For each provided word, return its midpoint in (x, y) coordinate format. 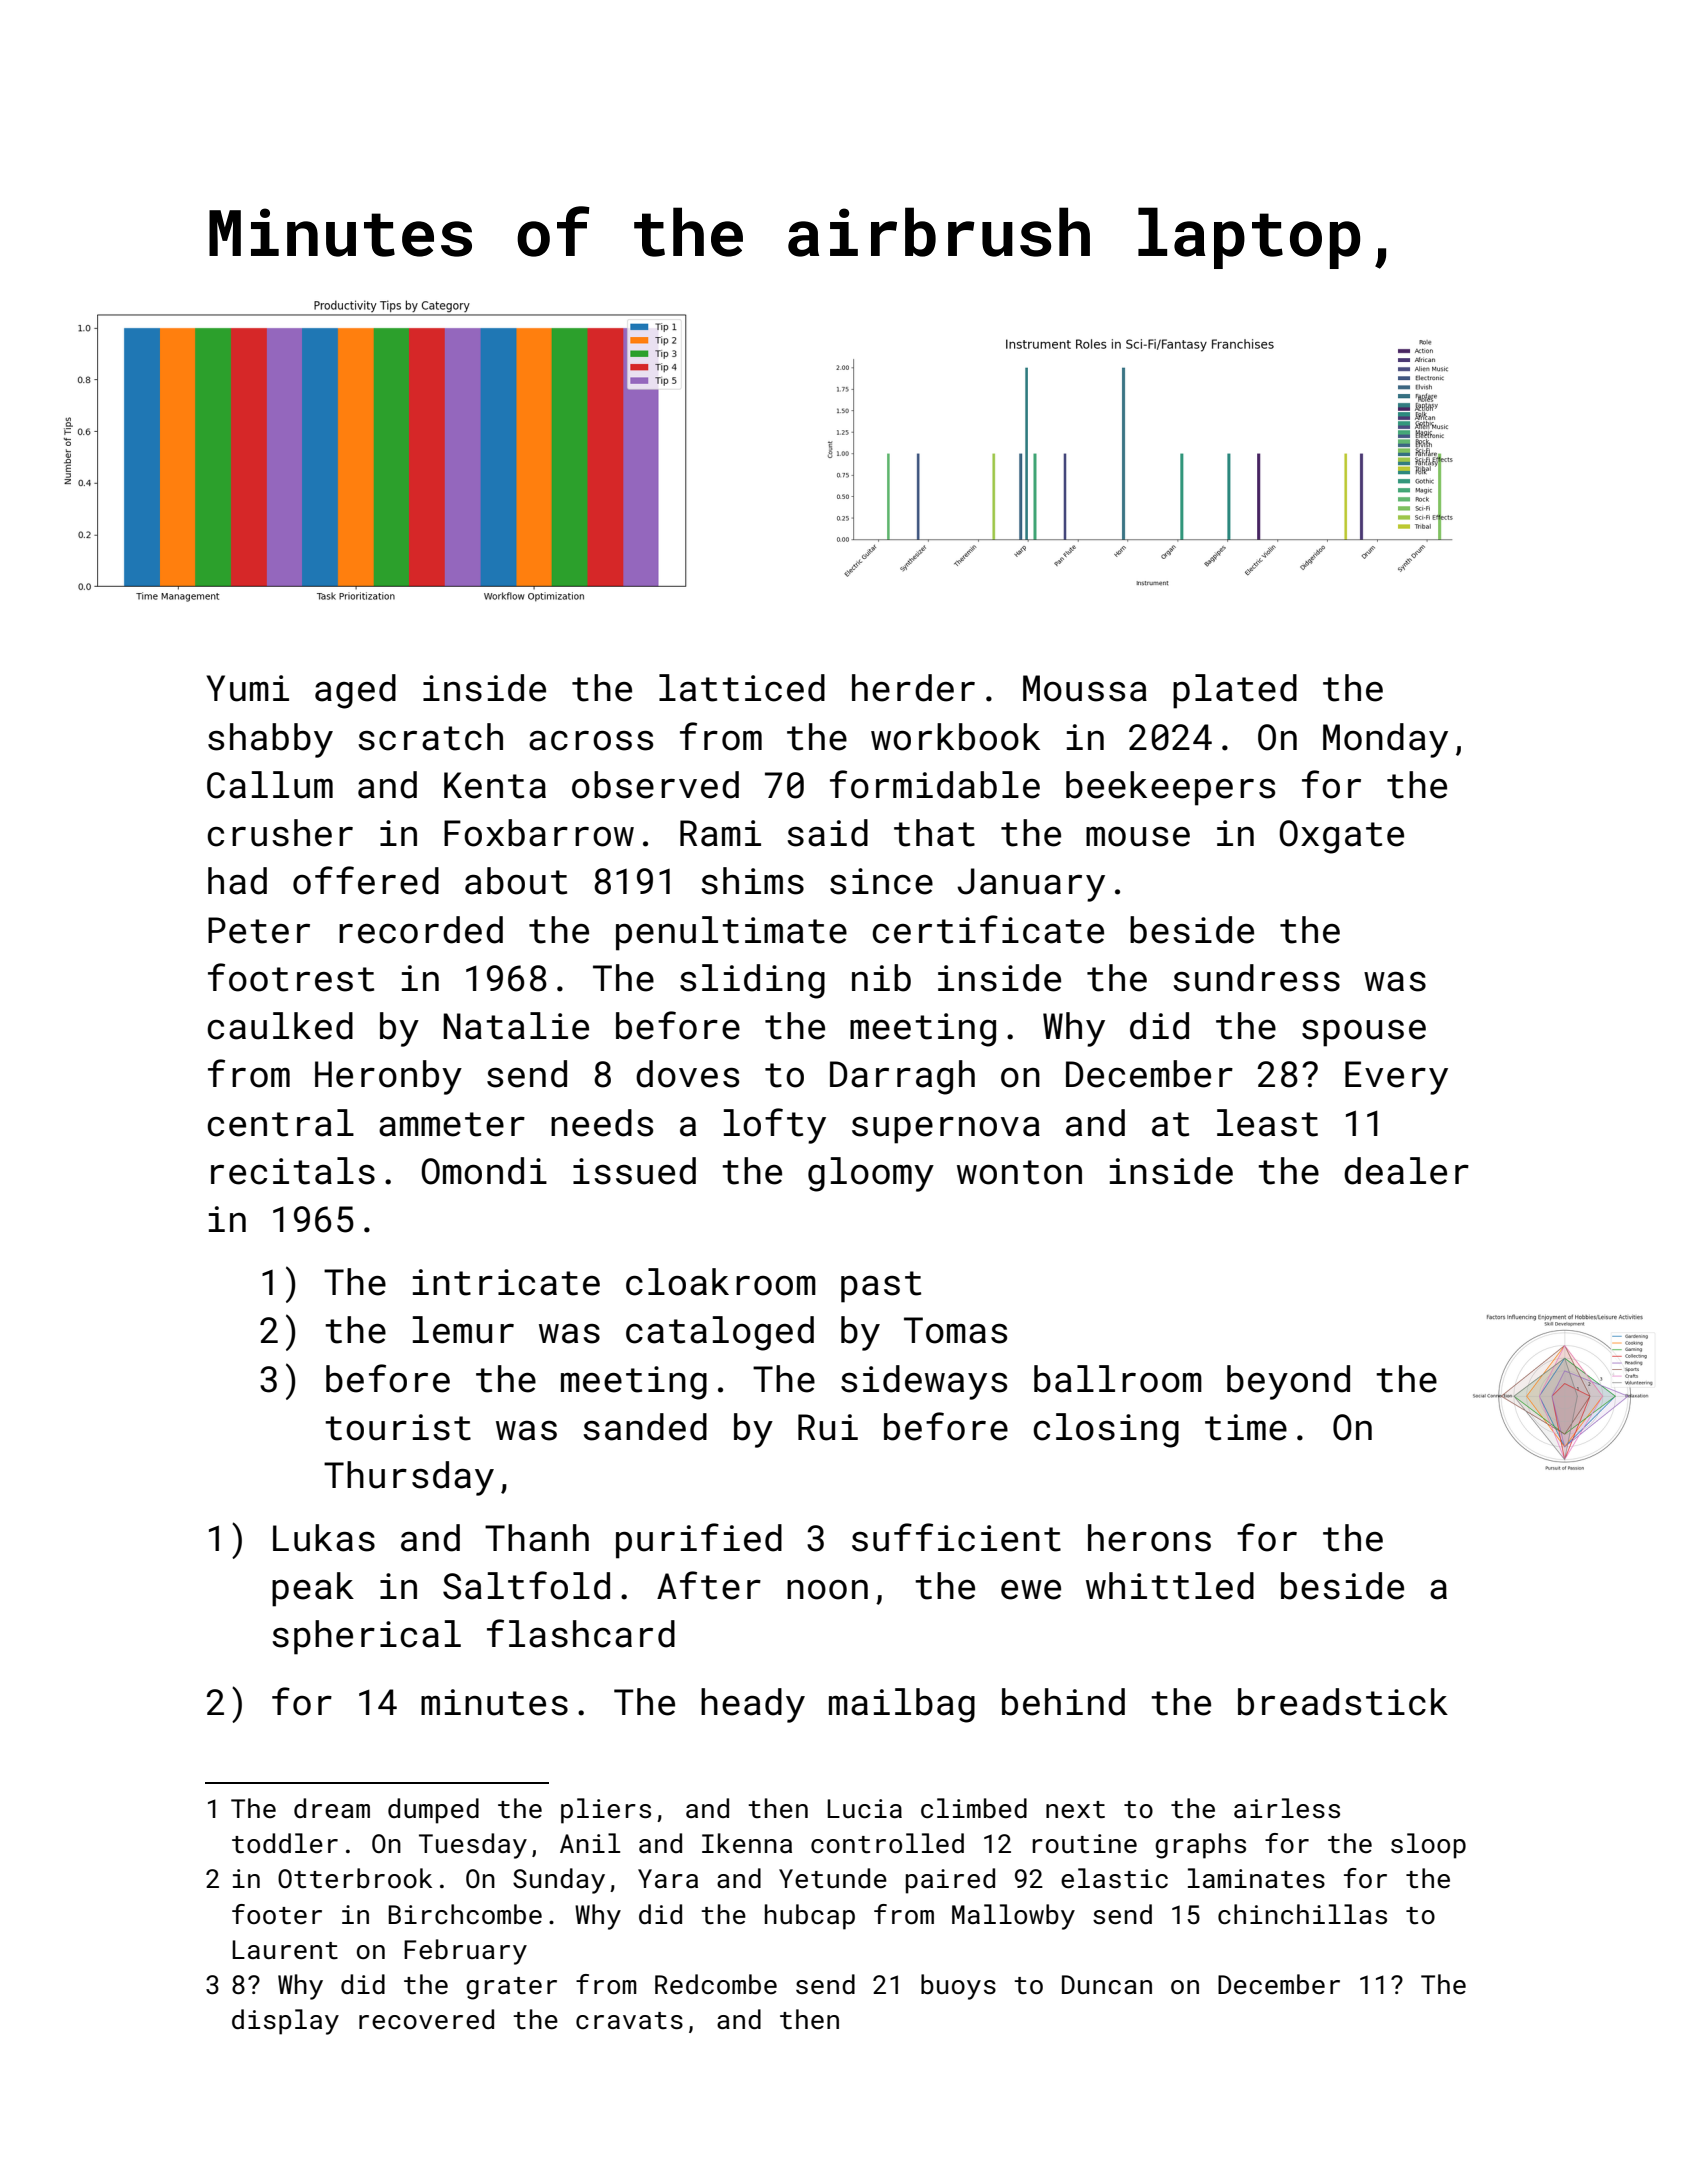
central (280, 1123)
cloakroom (721, 1282)
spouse (1364, 1033)
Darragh (902, 1077)
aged (355, 691)
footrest (291, 977)
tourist (398, 1427)
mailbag (902, 1705)
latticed (742, 688)
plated (1235, 691)
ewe (1031, 1590)
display (285, 2022)
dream (332, 1808)
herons (1149, 1538)
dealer (1406, 1171)
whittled (1170, 1586)
